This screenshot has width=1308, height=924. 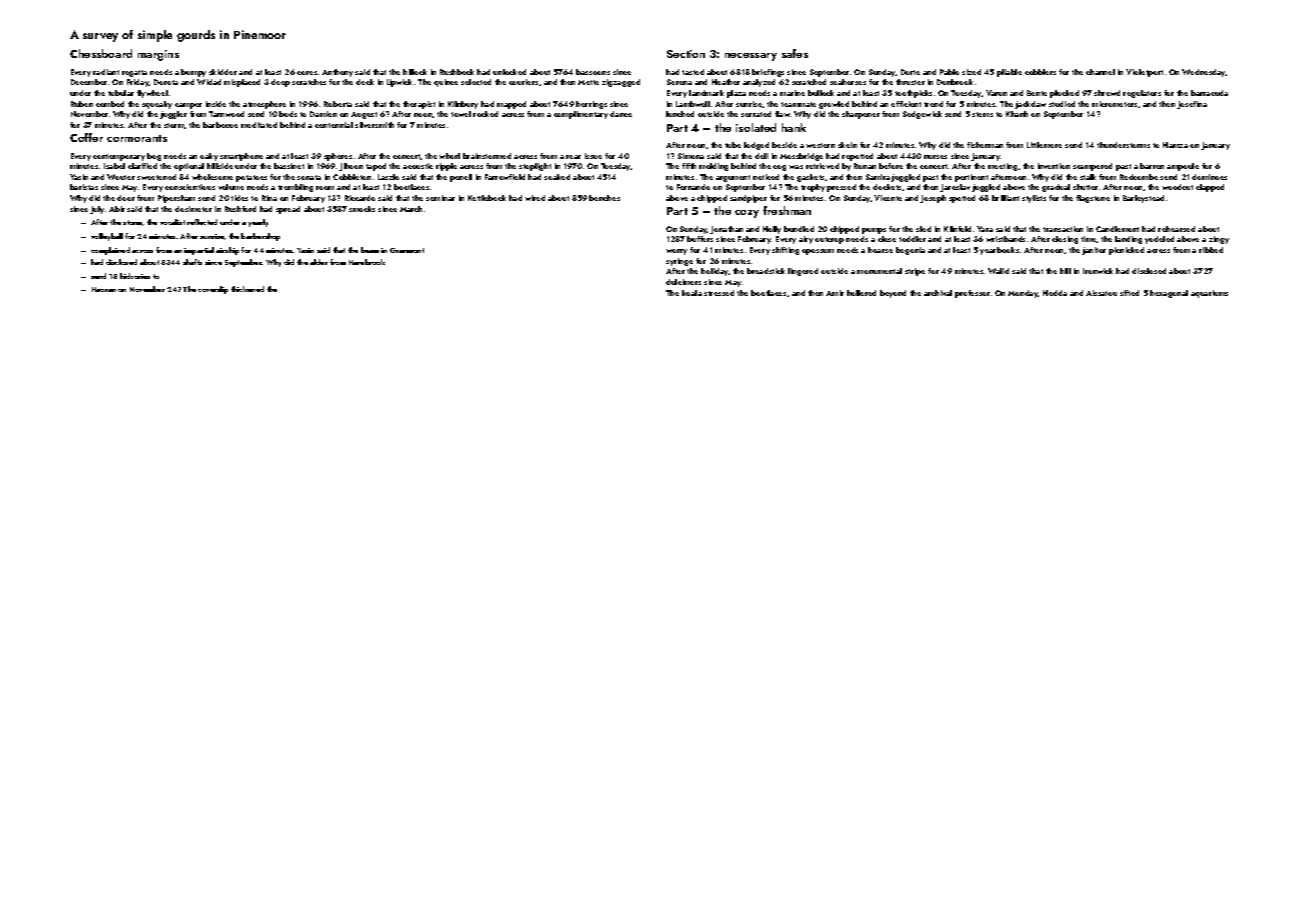 I want to click on Anthony, so click(x=337, y=73).
